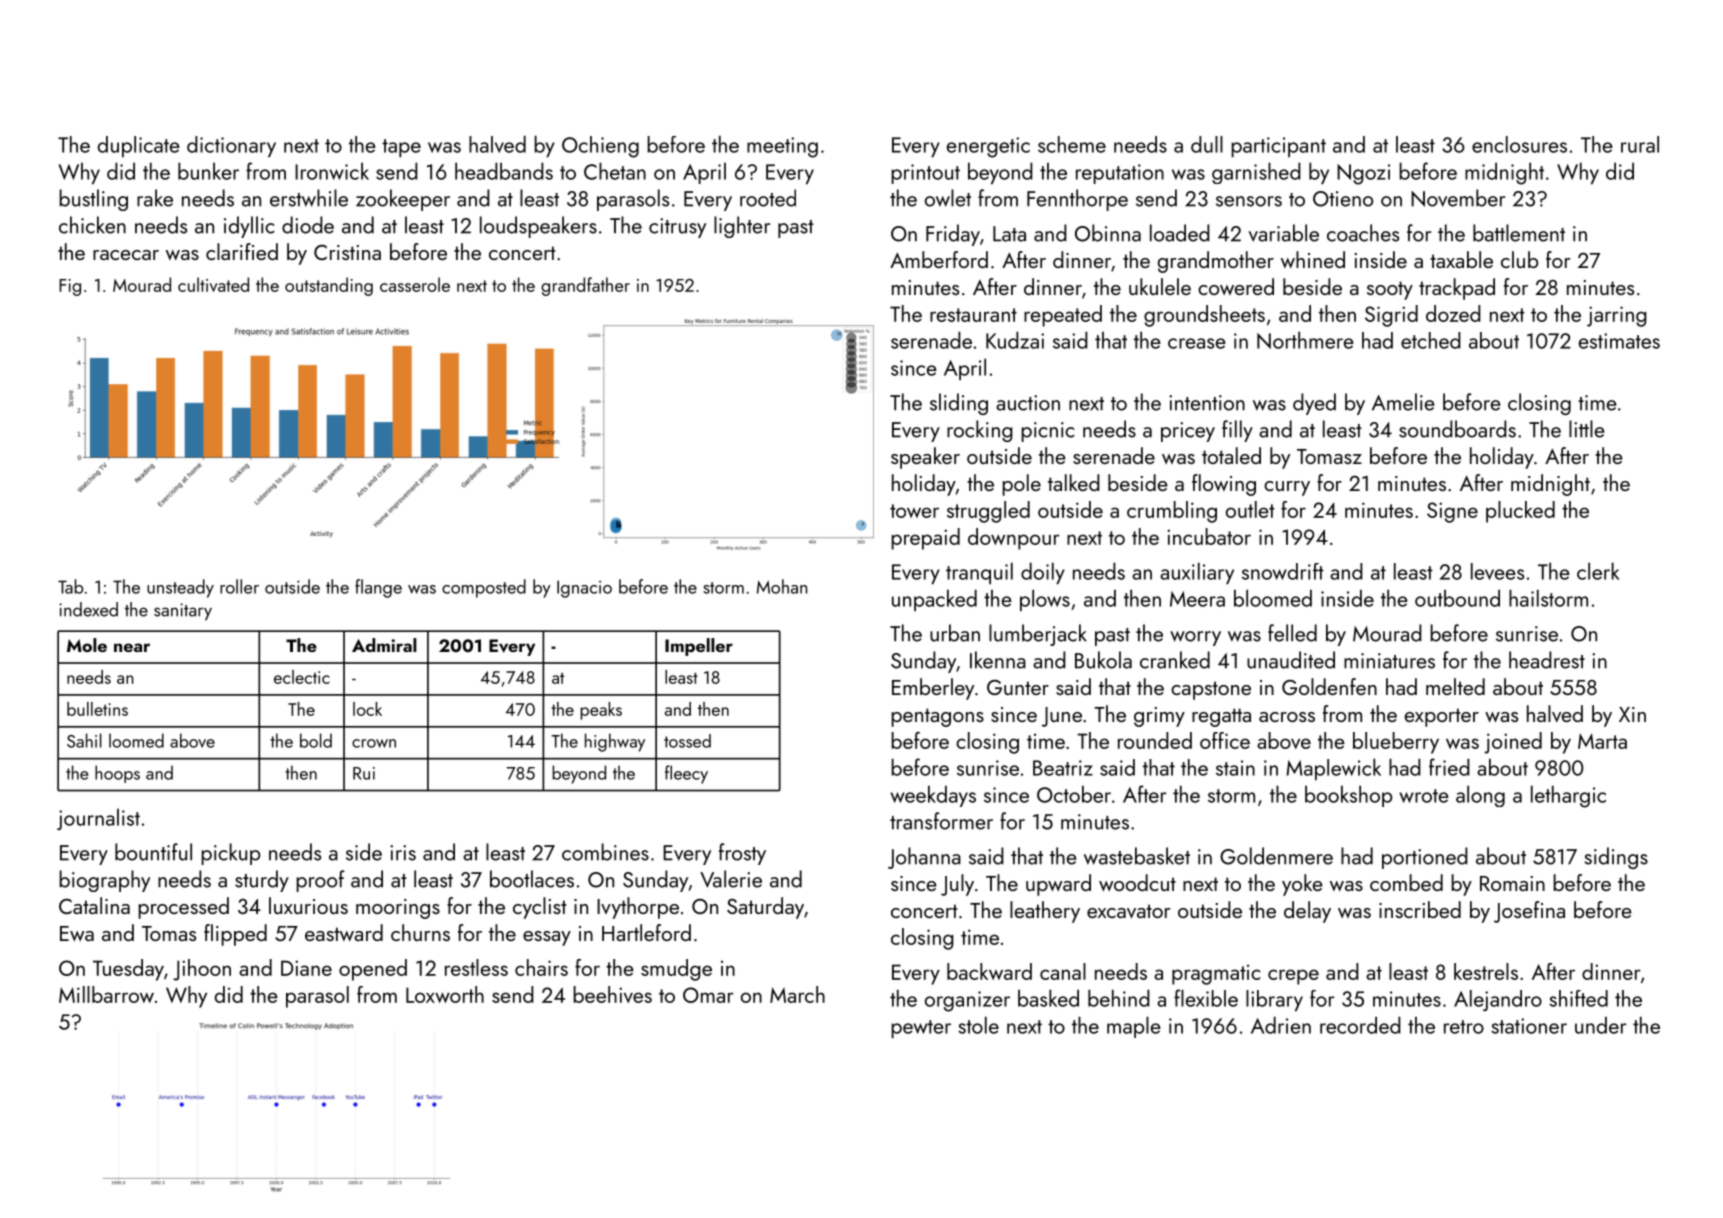 The image size is (1723, 1218). I want to click on Diane, so click(306, 968).
